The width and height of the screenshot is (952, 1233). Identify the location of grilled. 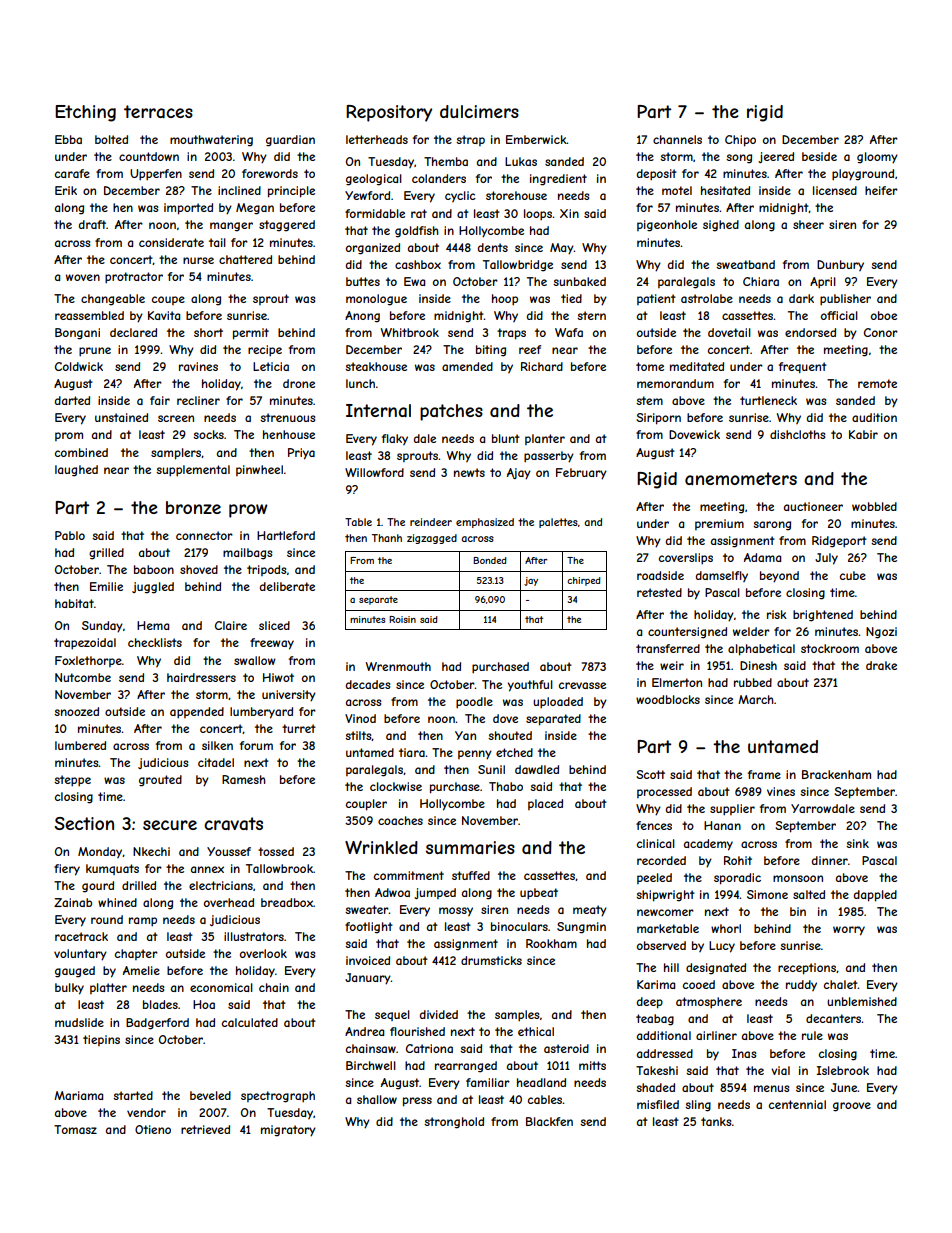
(106, 554).
